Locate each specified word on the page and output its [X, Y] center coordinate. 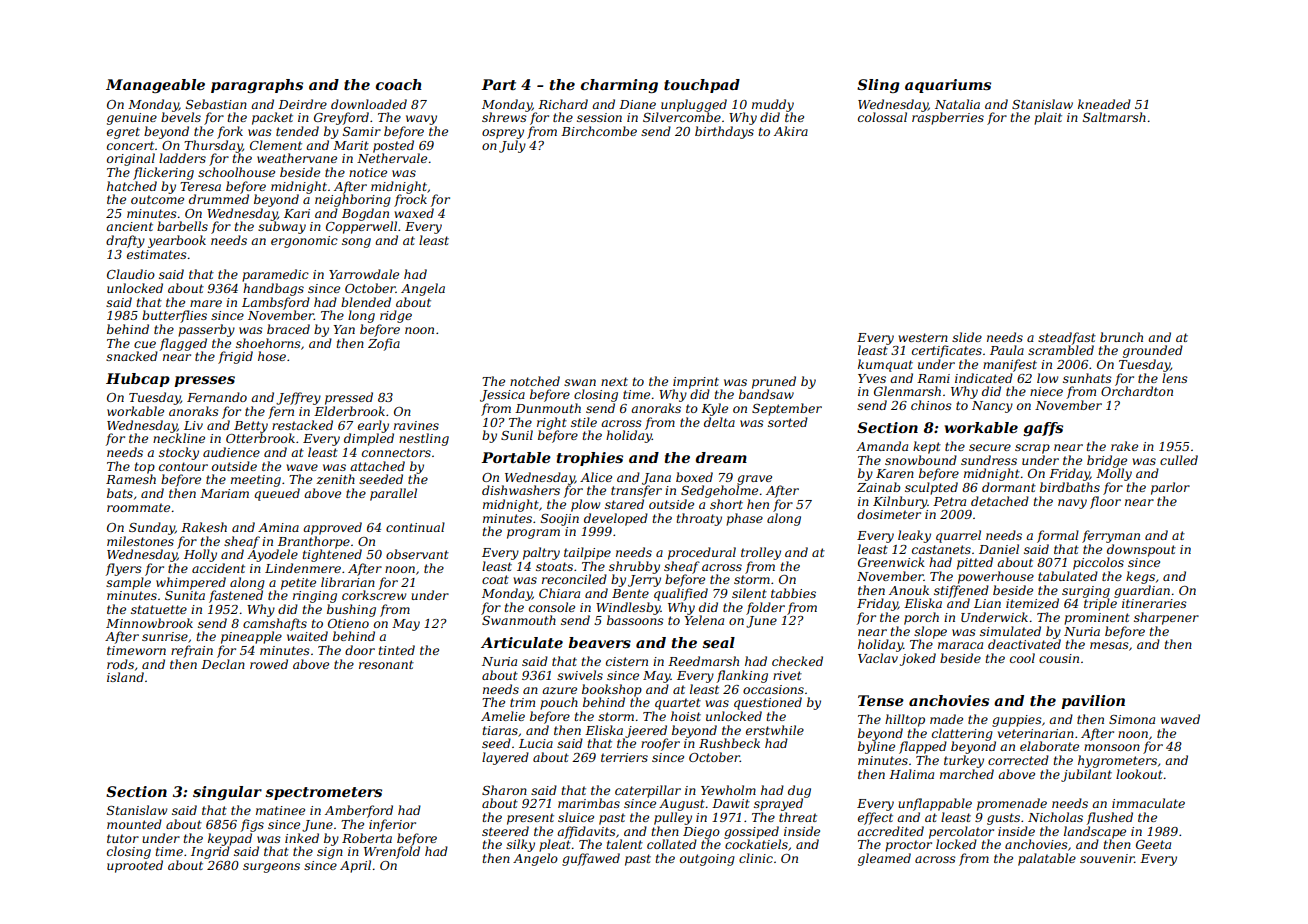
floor [1105, 502]
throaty [699, 519]
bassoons [635, 620]
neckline [179, 438]
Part [498, 84]
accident [218, 568]
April [355, 866]
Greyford [341, 118]
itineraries [1154, 603]
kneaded [1104, 104]
